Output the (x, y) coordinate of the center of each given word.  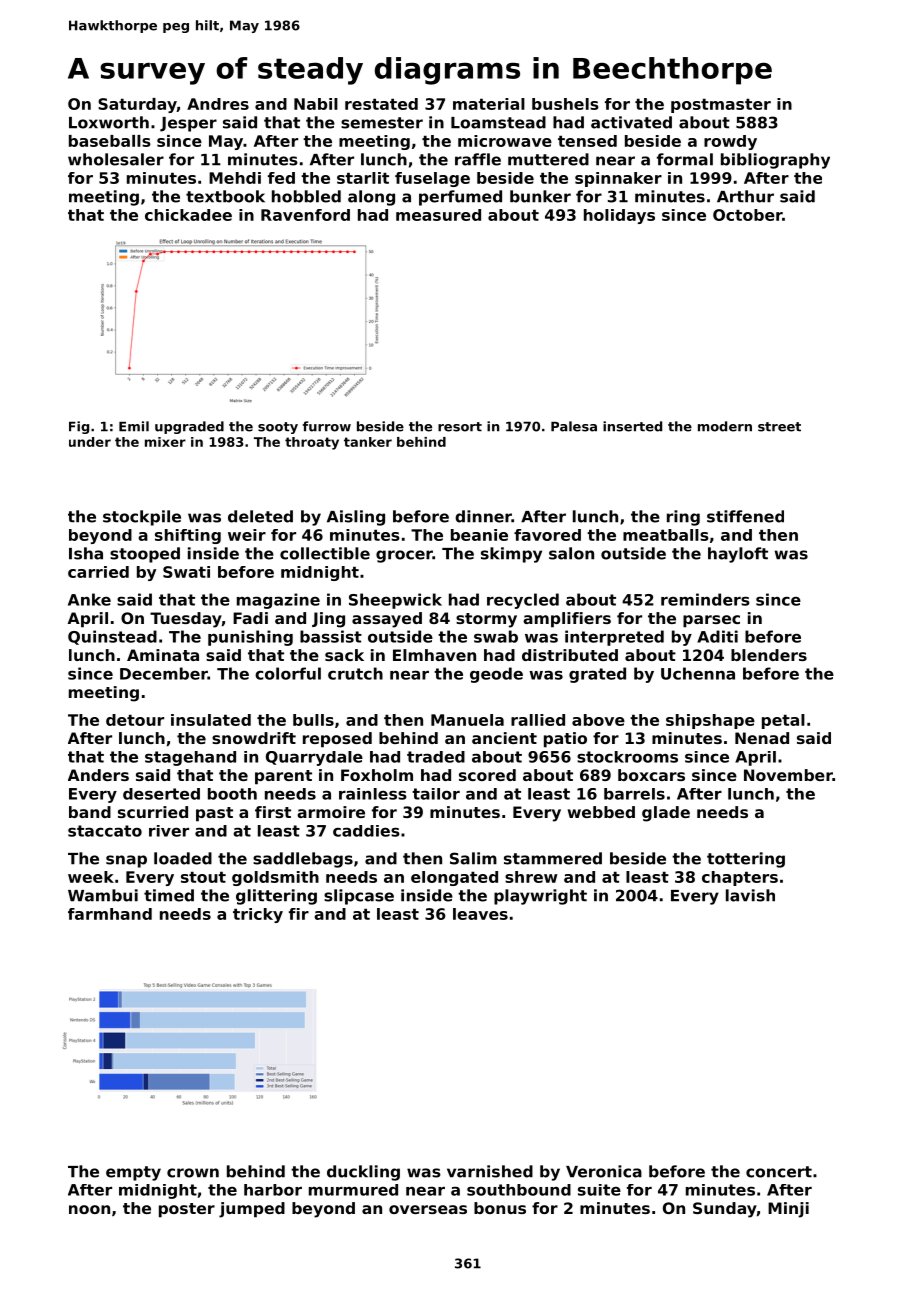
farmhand (110, 914)
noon (89, 1209)
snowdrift (254, 738)
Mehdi (235, 178)
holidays (619, 216)
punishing (250, 638)
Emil (134, 426)
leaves (480, 914)
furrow (327, 426)
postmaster (721, 105)
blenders (769, 655)
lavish (750, 895)
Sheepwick (395, 601)
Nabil (316, 104)
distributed (570, 655)
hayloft (738, 555)
